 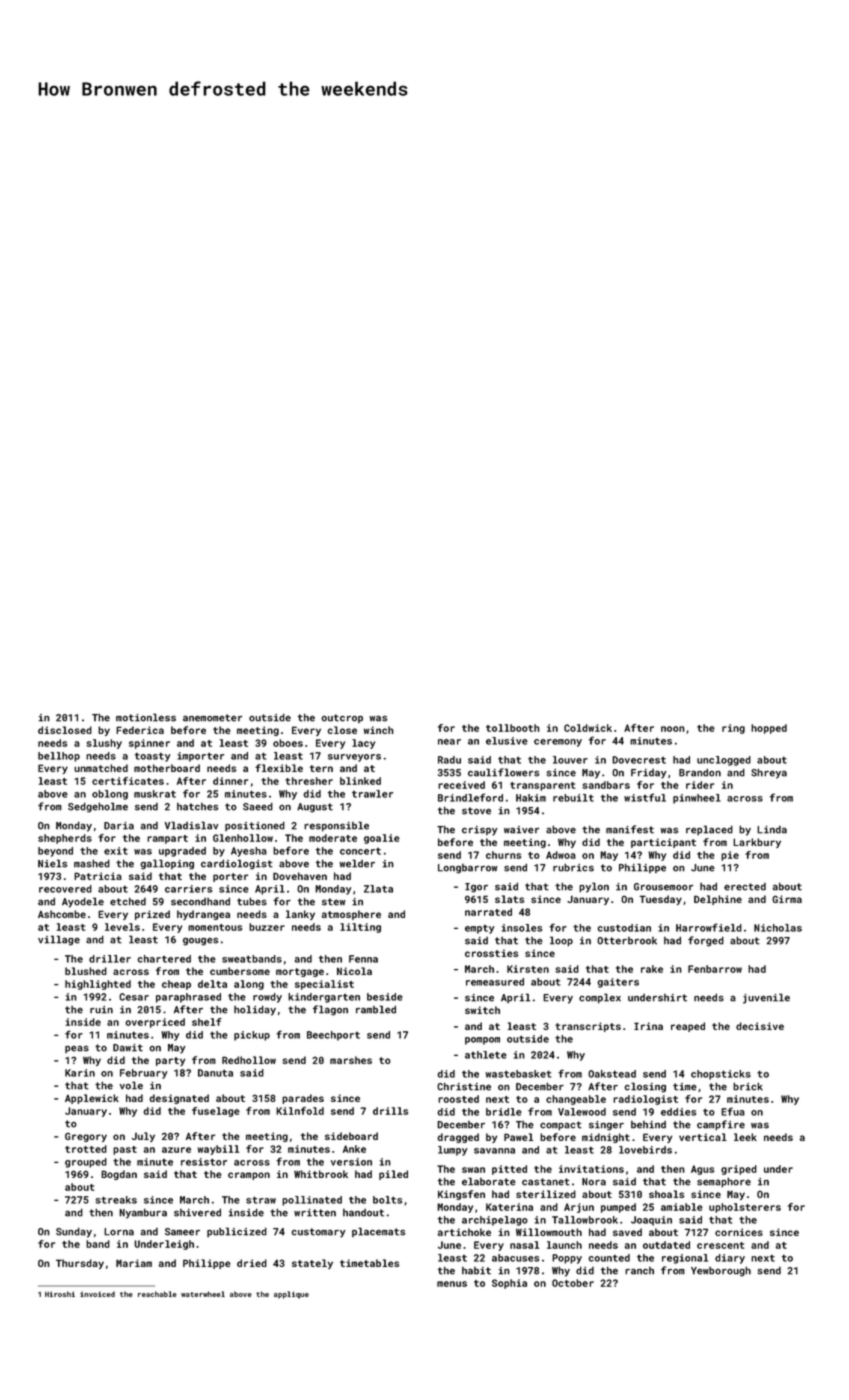 I want to click on winch, so click(x=378, y=730).
